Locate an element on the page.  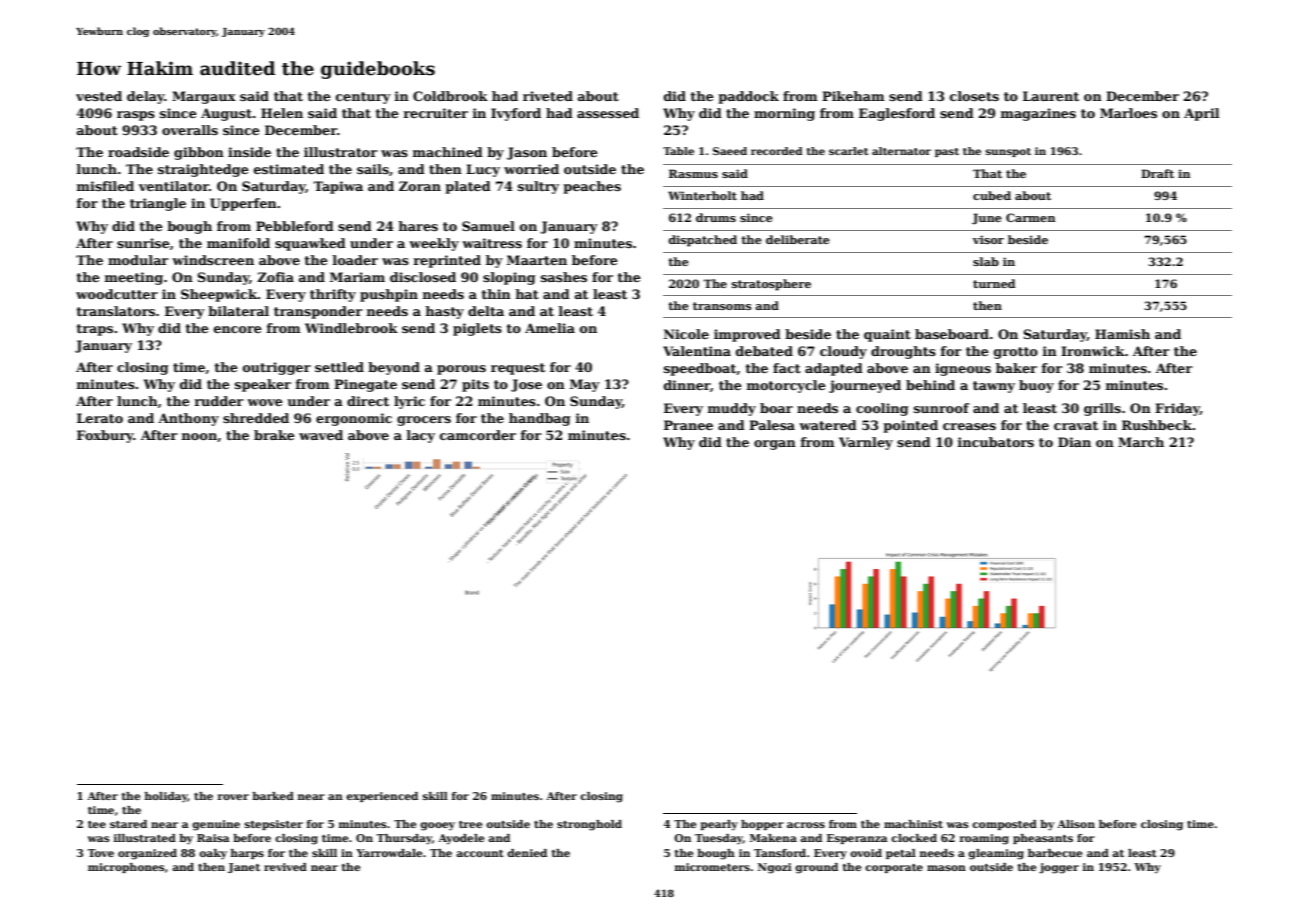
Hamish is located at coordinates (1122, 334).
